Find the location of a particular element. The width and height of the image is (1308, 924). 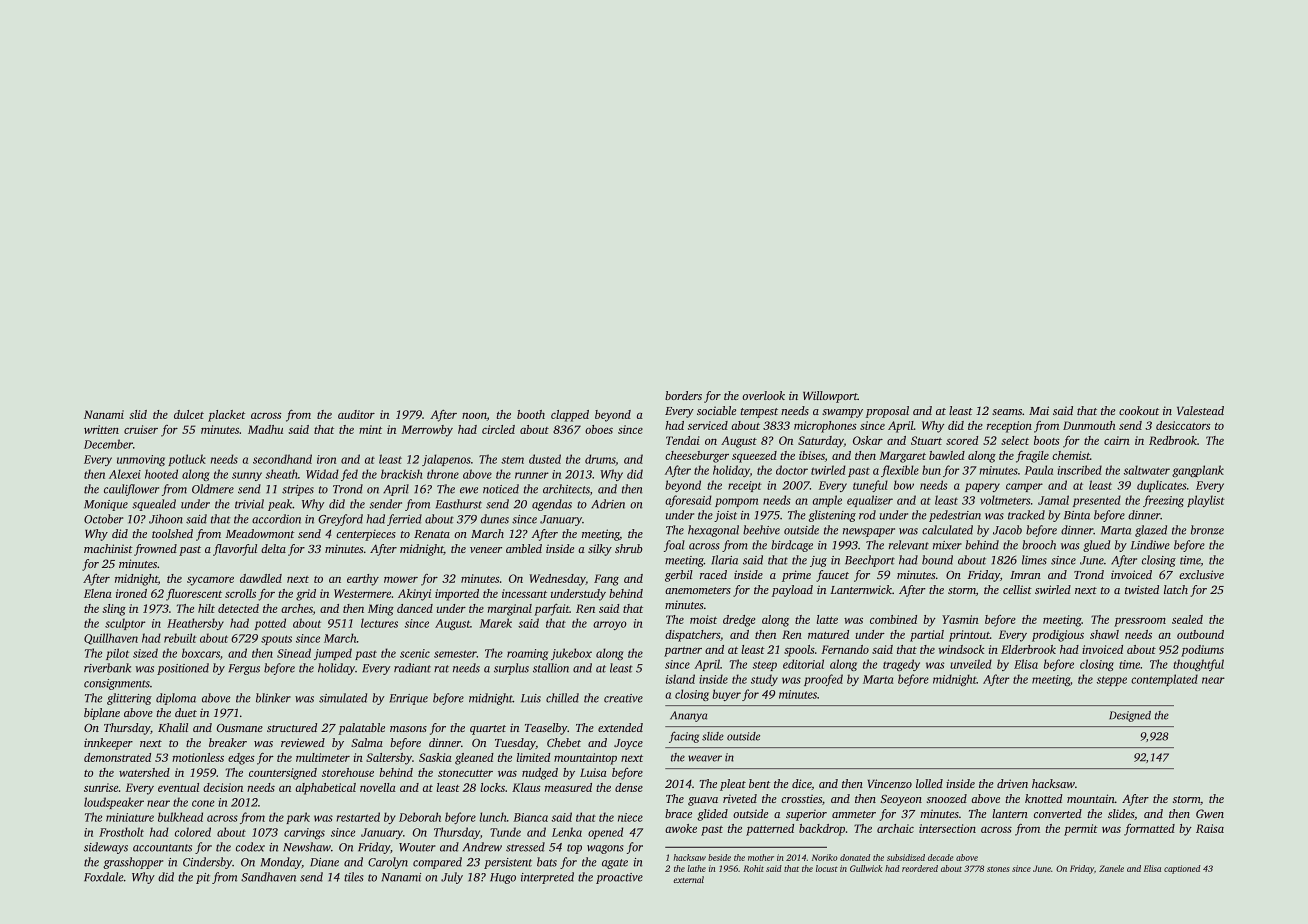

arches is located at coordinates (297, 608).
